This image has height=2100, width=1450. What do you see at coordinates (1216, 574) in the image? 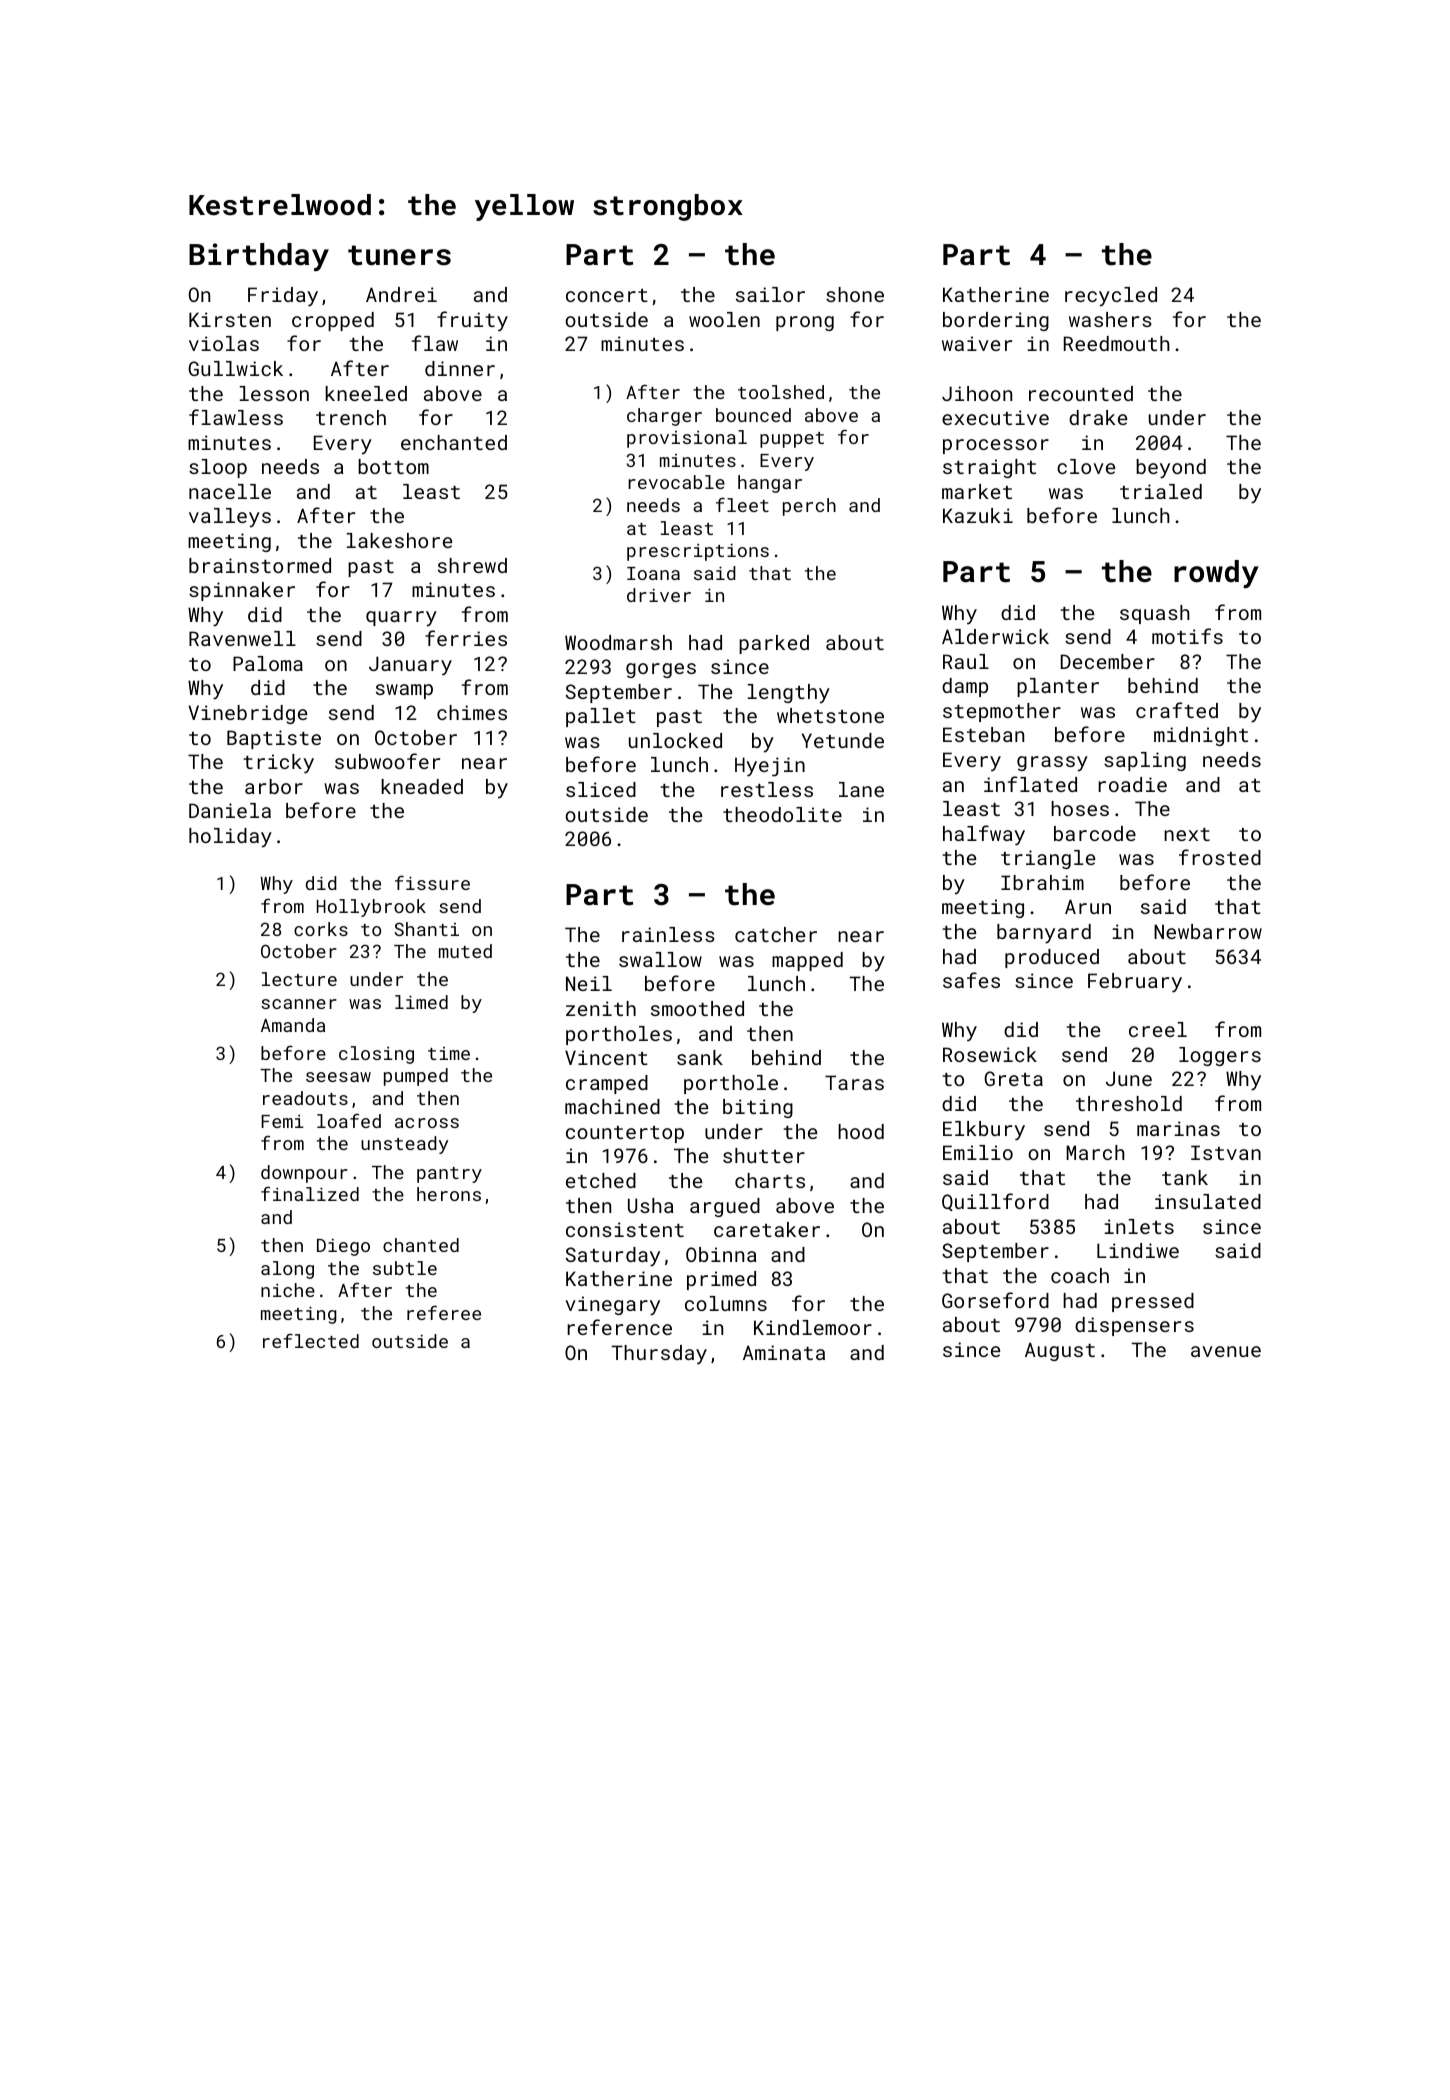
I see `rowdy` at bounding box center [1216, 574].
